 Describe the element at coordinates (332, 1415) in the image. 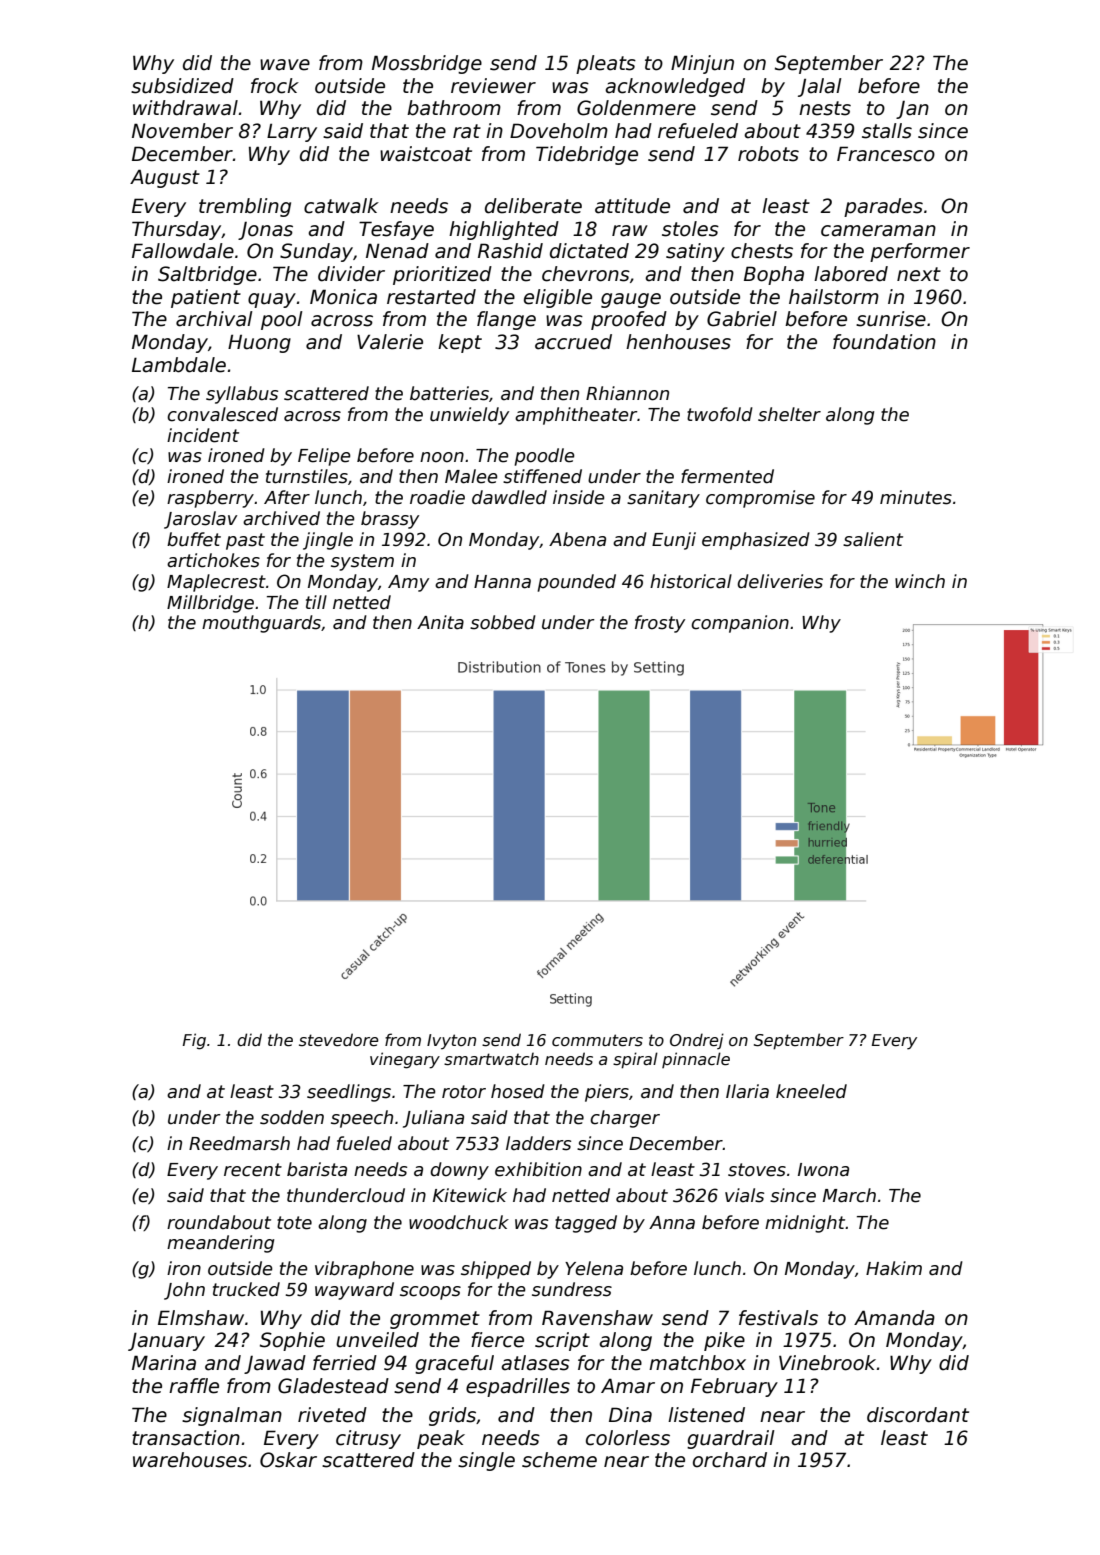

I see `riveted` at that location.
